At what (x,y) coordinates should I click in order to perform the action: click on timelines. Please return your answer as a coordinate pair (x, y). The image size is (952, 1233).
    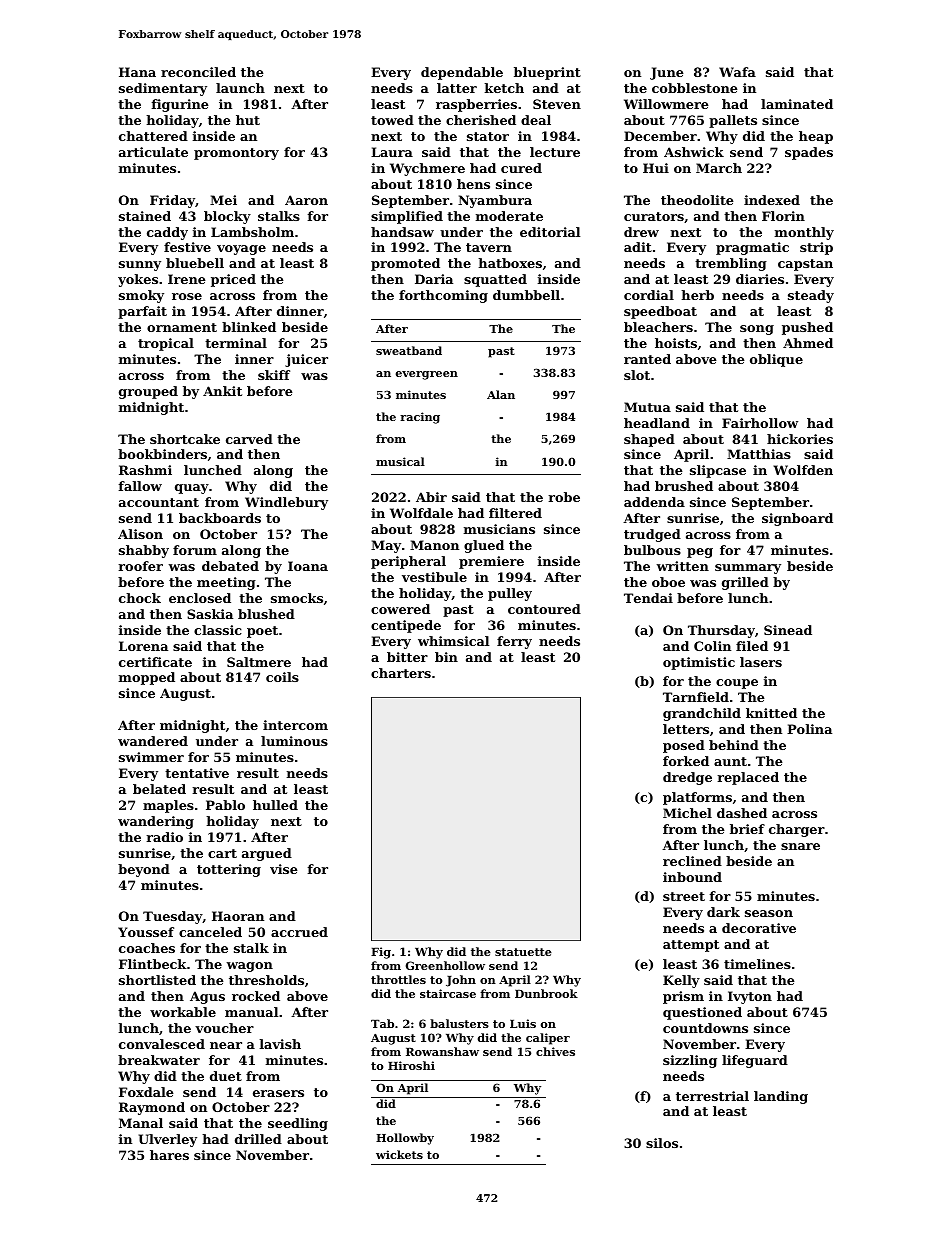
    Looking at the image, I should click on (757, 964).
